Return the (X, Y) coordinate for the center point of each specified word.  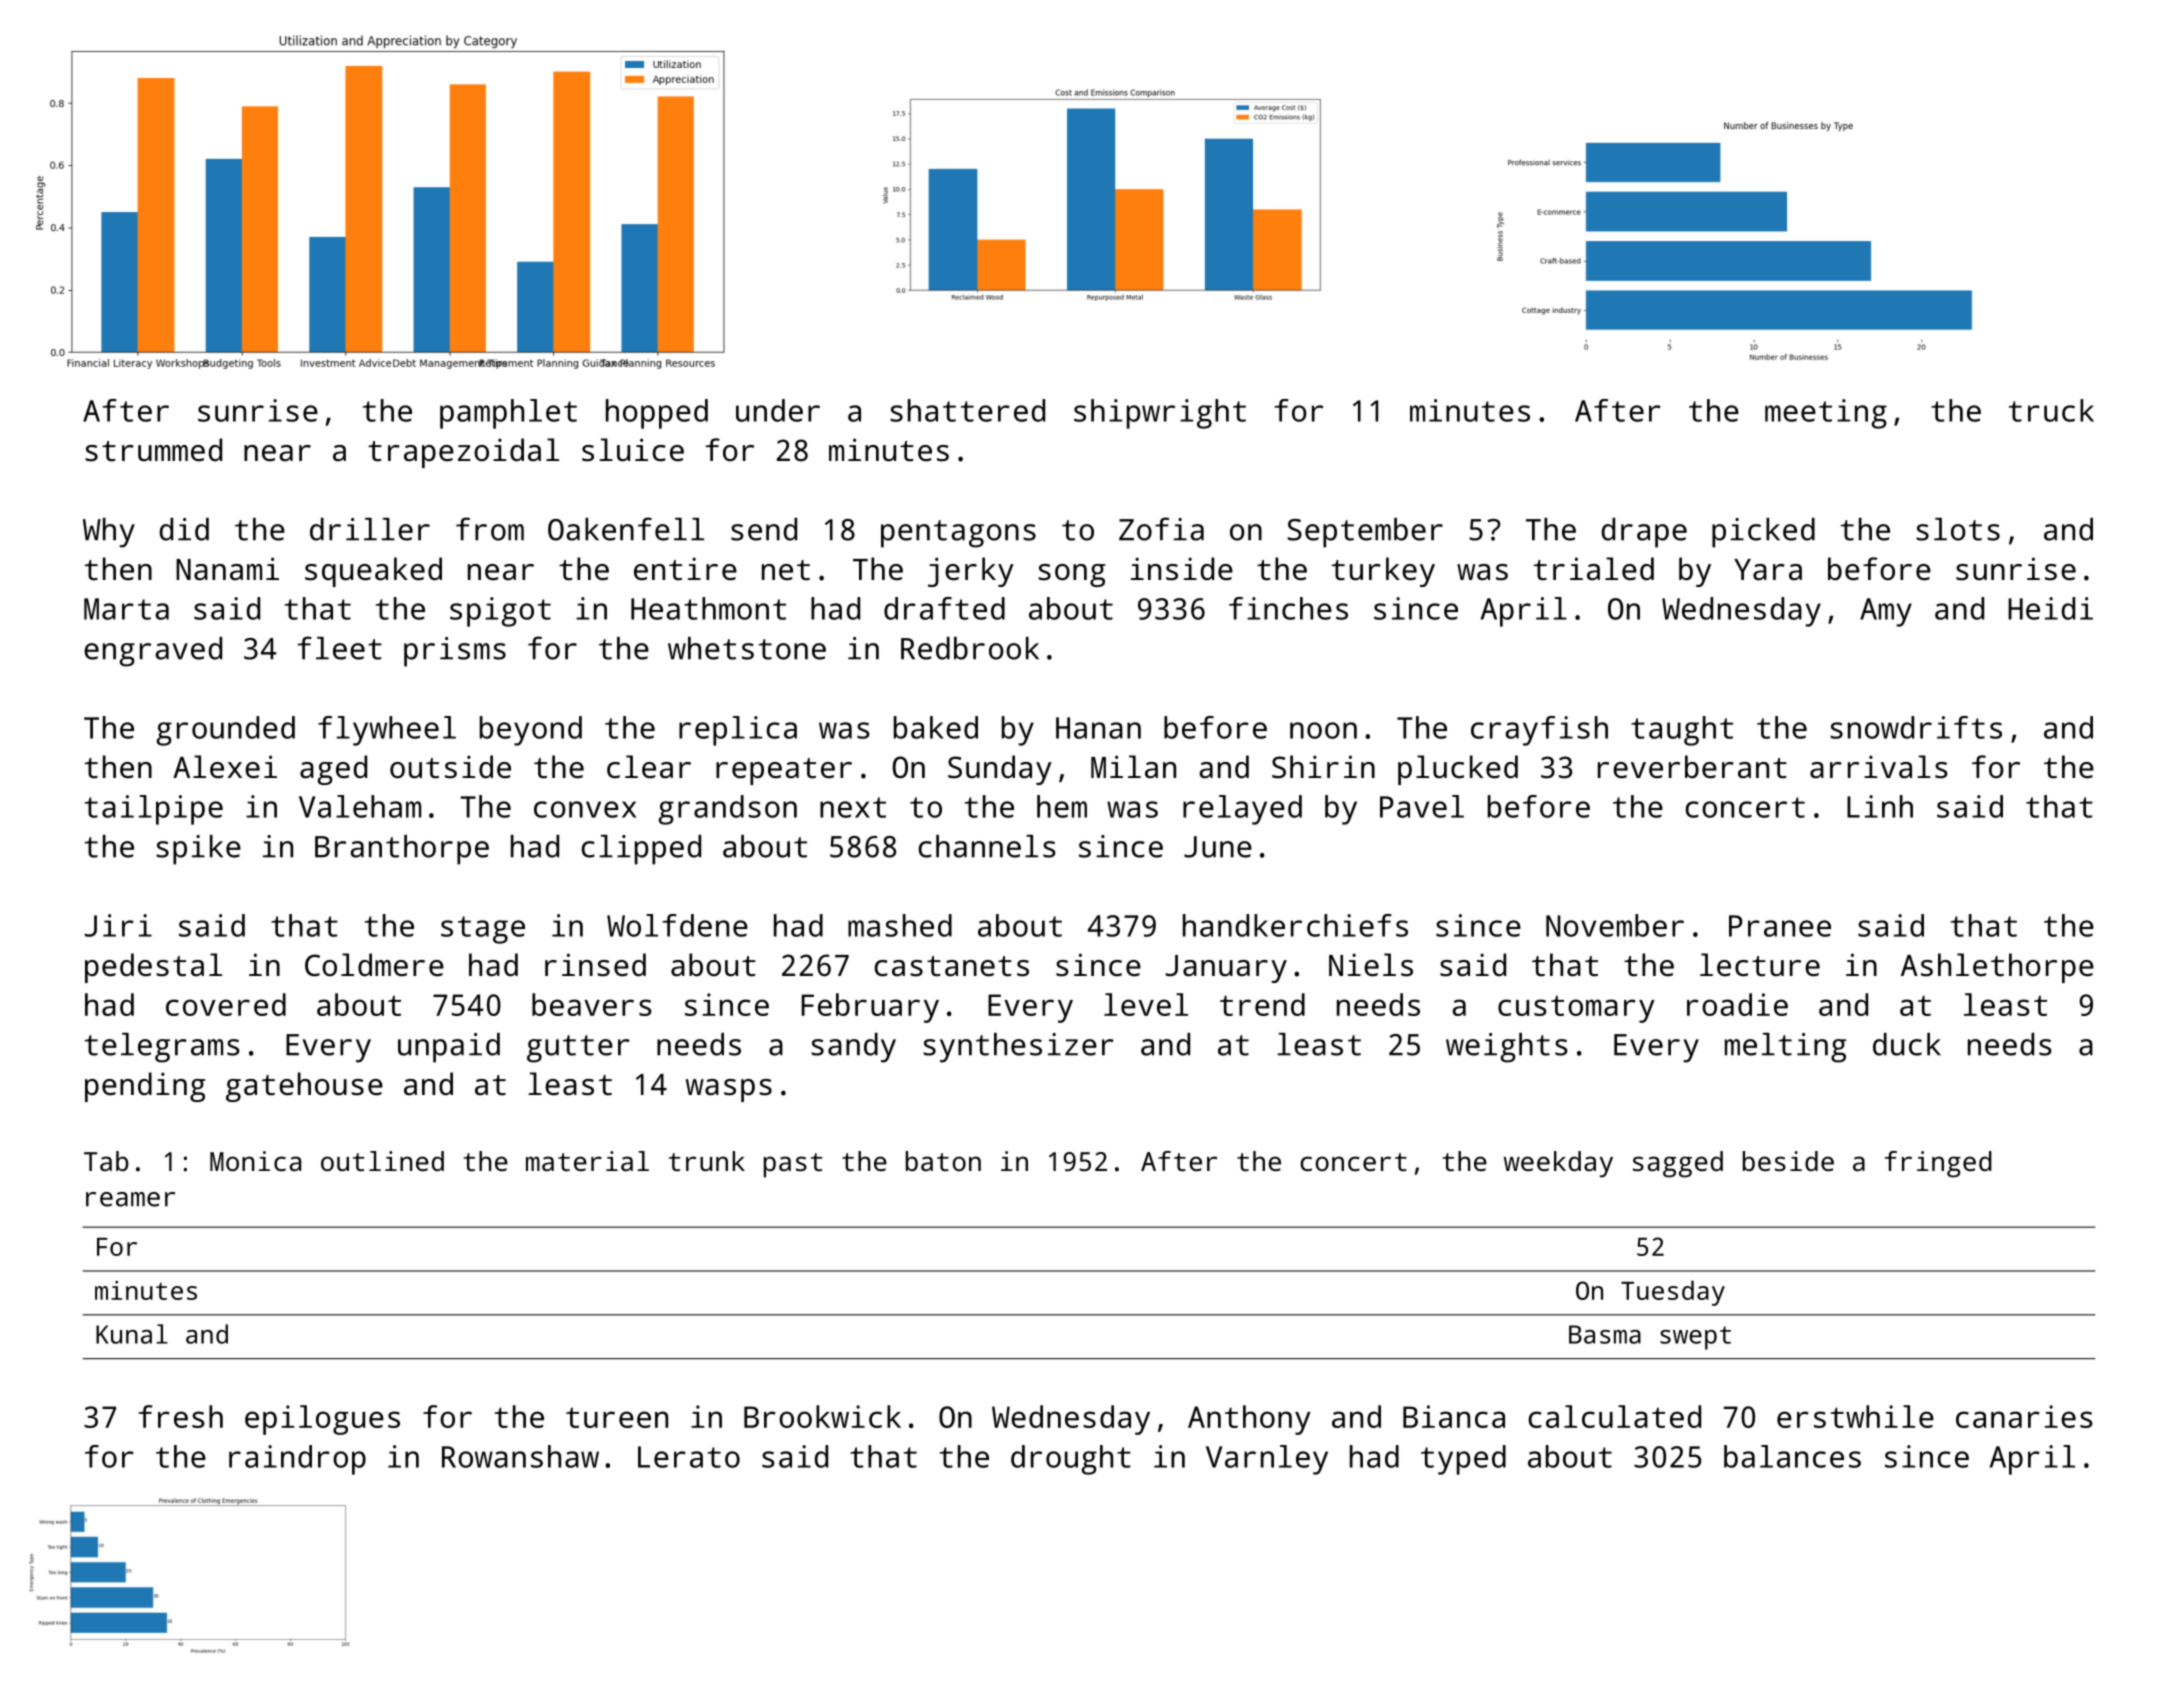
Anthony (1249, 1420)
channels (987, 846)
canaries (2024, 1416)
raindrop (297, 1460)
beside (1788, 1161)
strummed (153, 450)
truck (2051, 410)
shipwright (1160, 414)
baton (943, 1161)
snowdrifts (1916, 727)
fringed (1938, 1164)
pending (145, 1087)
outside (450, 767)
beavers (592, 1004)
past (793, 1165)
